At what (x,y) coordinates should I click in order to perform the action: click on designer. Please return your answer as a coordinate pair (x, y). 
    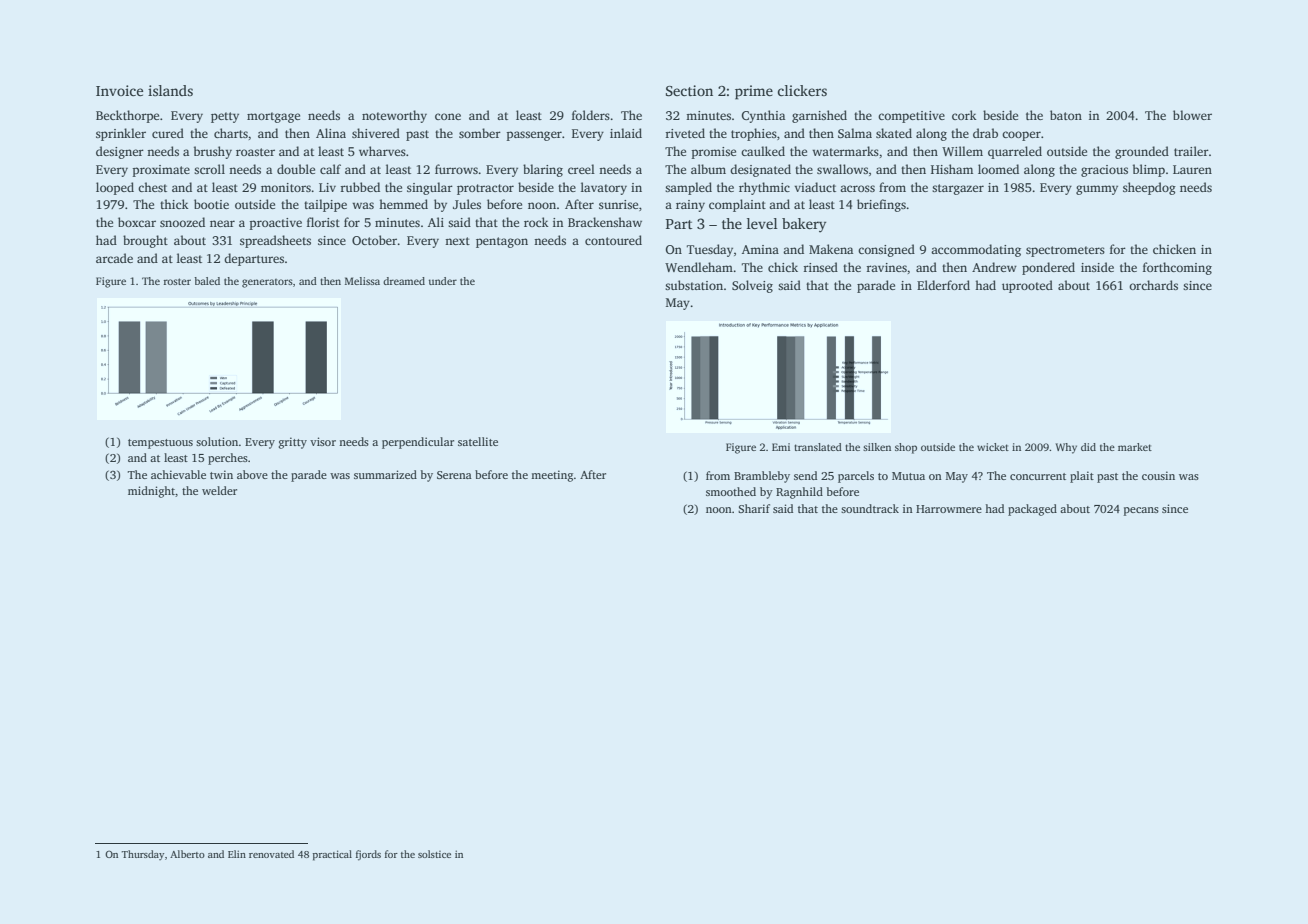
    Looking at the image, I should click on (120, 152).
